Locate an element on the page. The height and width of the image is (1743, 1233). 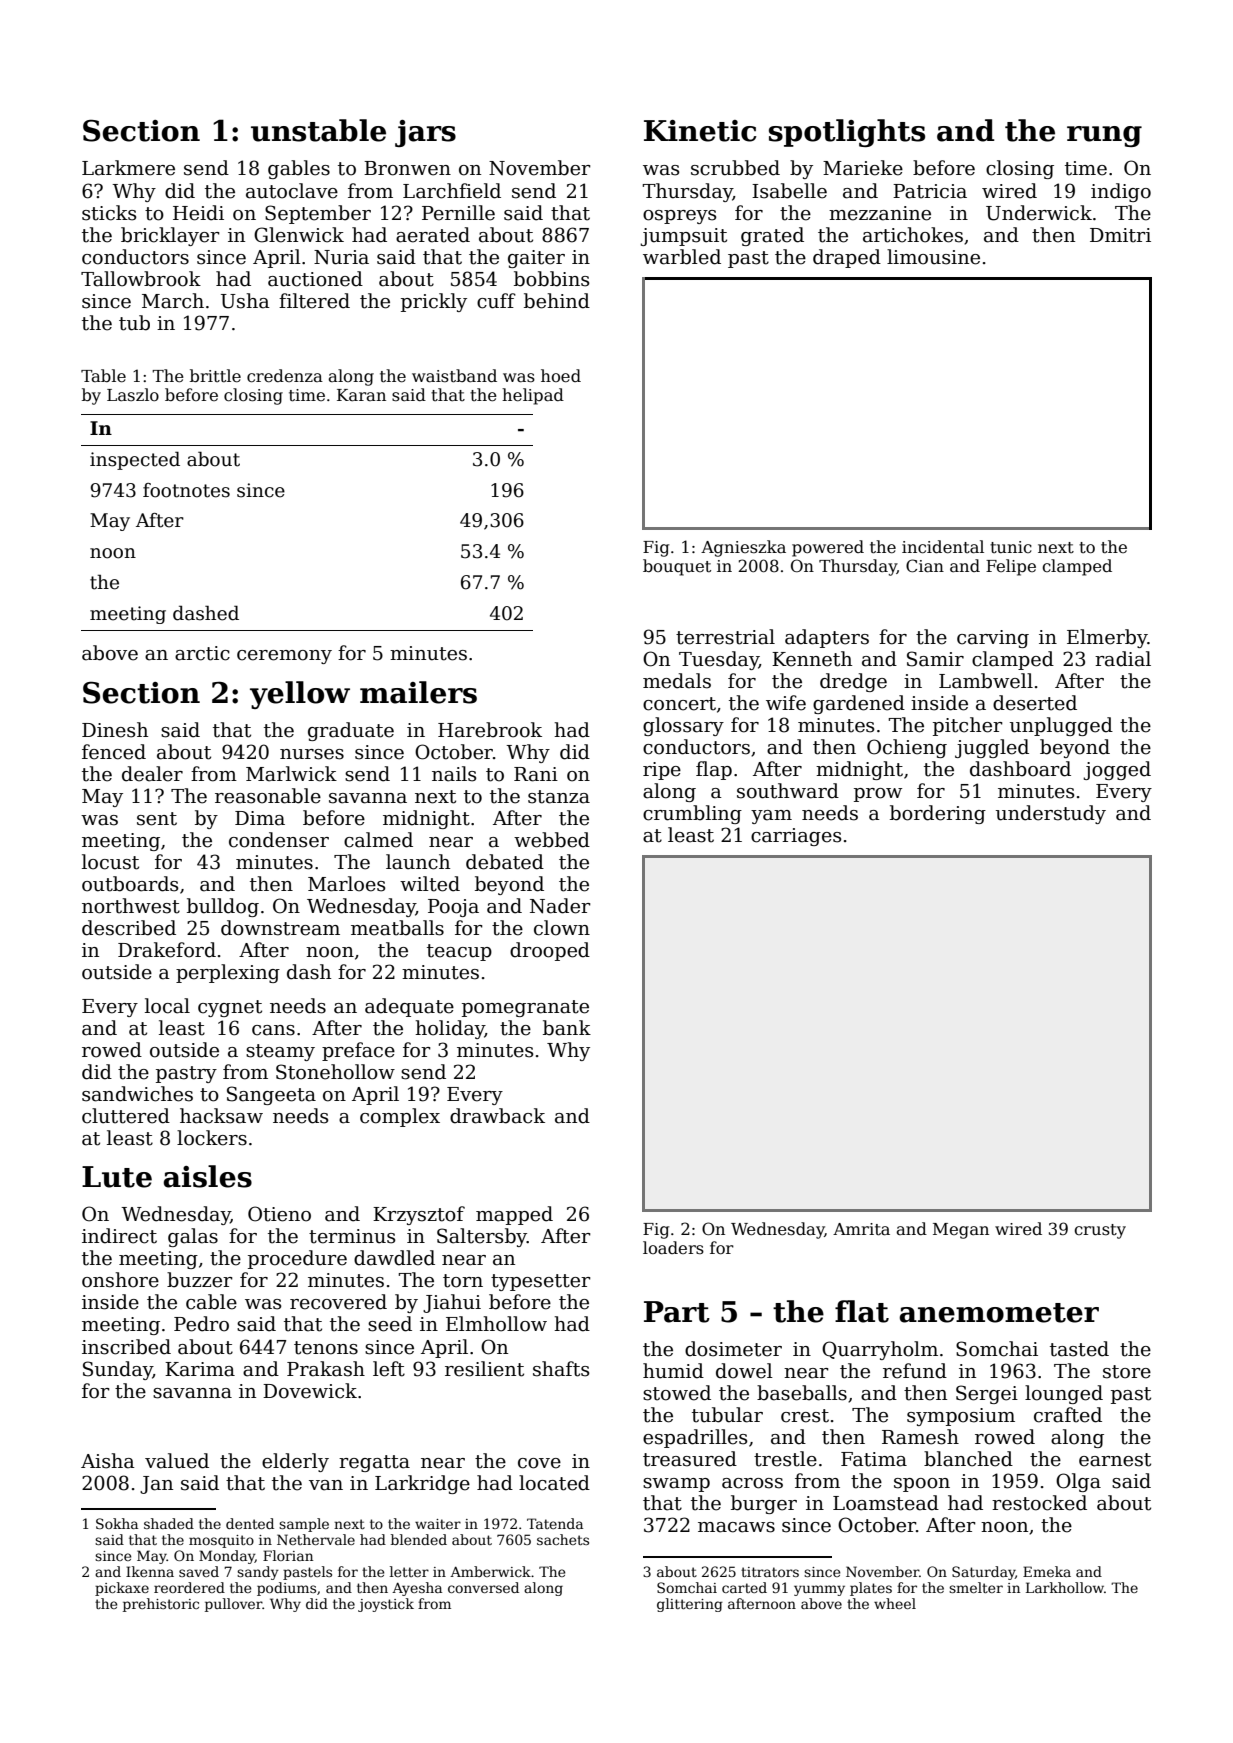
Dovewick is located at coordinates (310, 1391).
